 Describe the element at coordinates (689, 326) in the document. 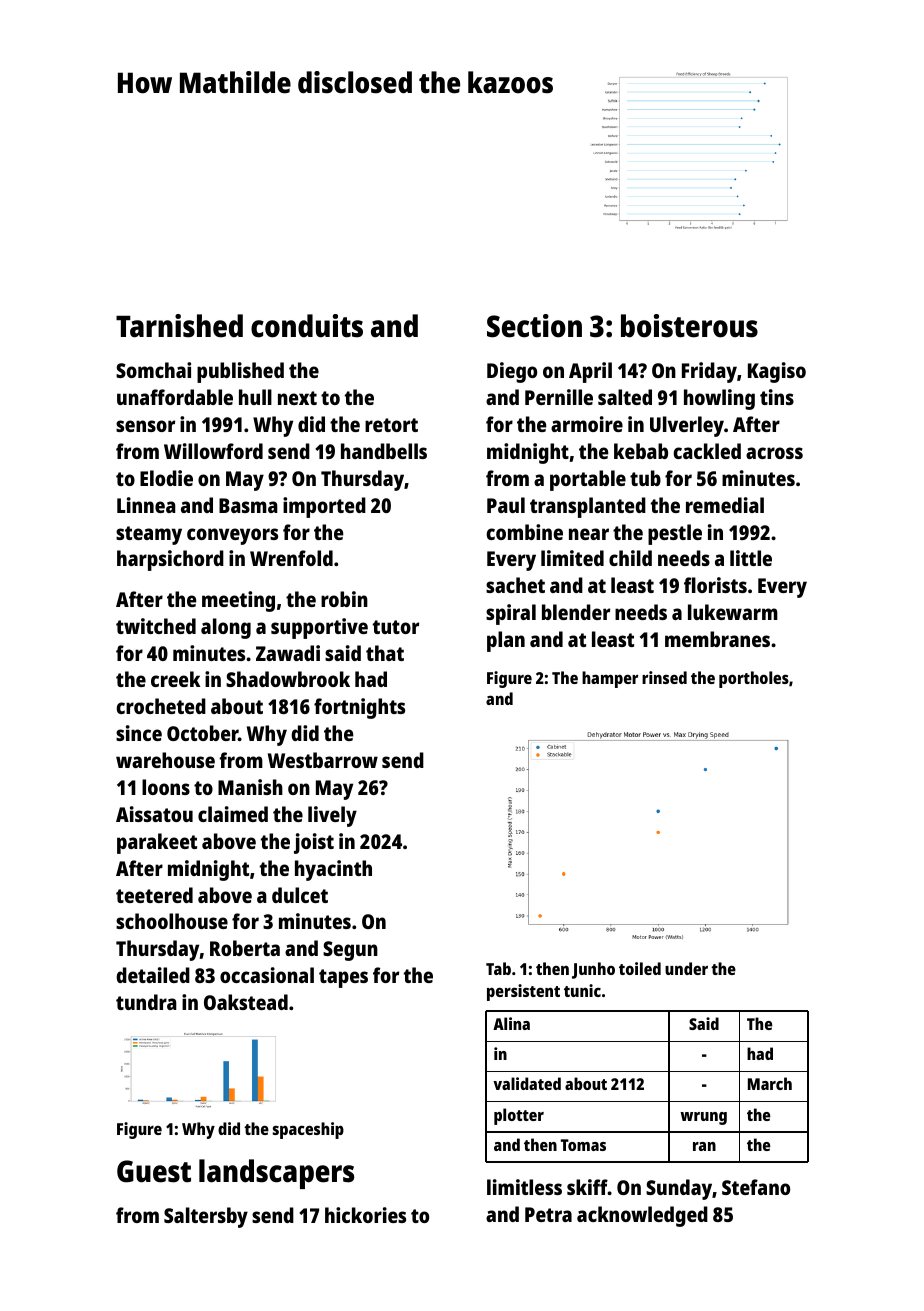

I see `boisterous` at that location.
